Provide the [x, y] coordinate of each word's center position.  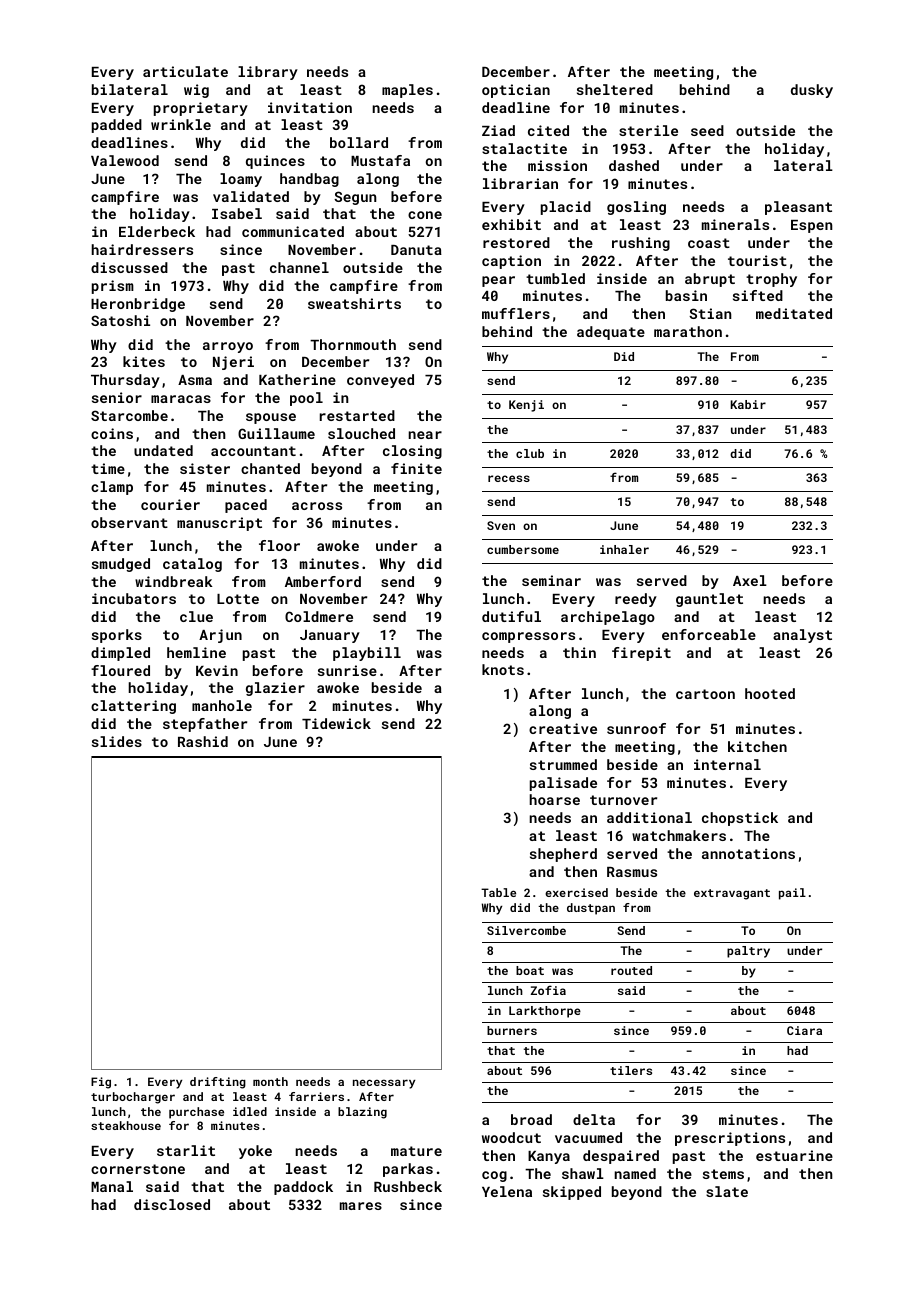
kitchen [757, 746]
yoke [255, 1152]
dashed [634, 165]
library [268, 73]
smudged [121, 565]
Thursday [125, 381]
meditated [794, 313]
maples [407, 91]
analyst [802, 636]
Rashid [203, 741]
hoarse [555, 799]
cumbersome [523, 549]
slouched [361, 433]
